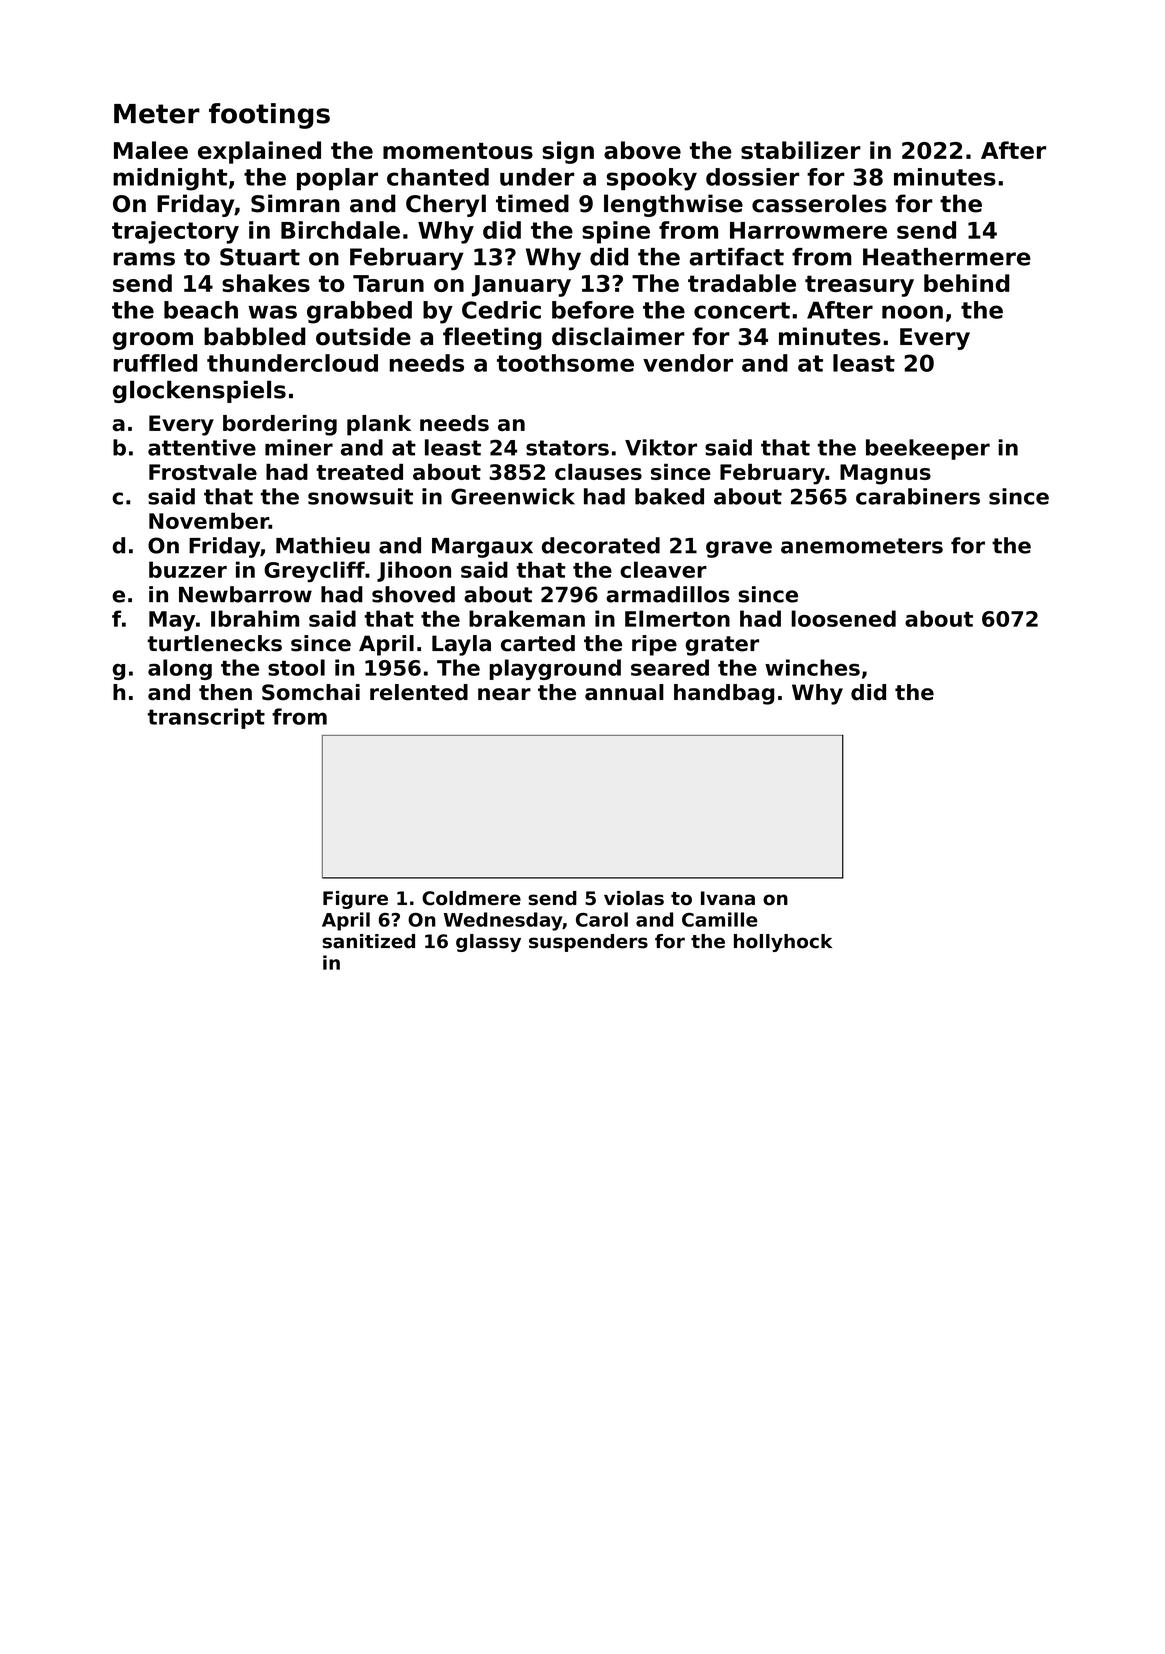 This image has height=1654, width=1165. What do you see at coordinates (323, 545) in the image?
I see `Mathieu` at bounding box center [323, 545].
